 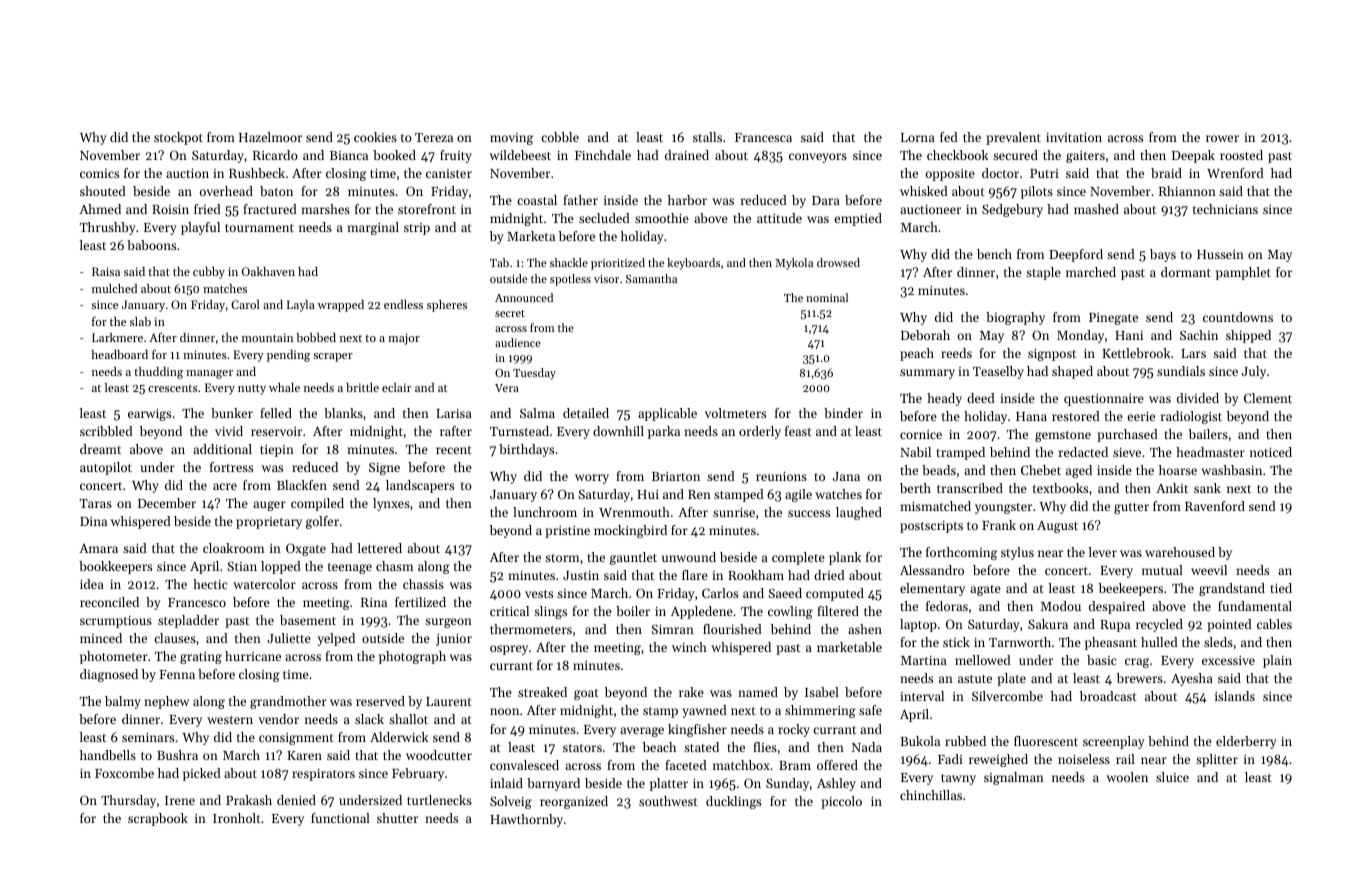 I want to click on shipped, so click(x=1248, y=336).
